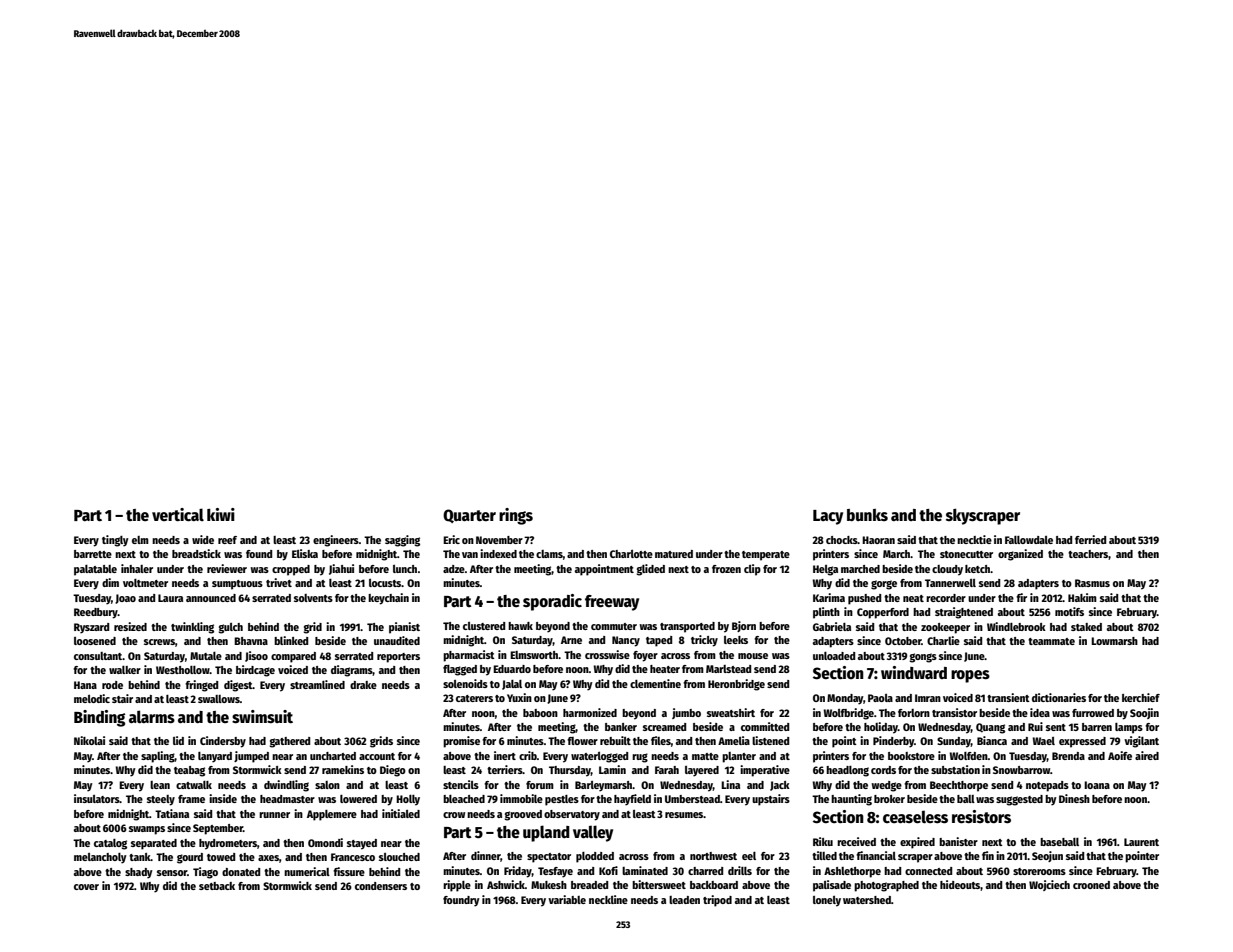 This screenshot has width=1233, height=952. I want to click on straightened, so click(964, 613).
